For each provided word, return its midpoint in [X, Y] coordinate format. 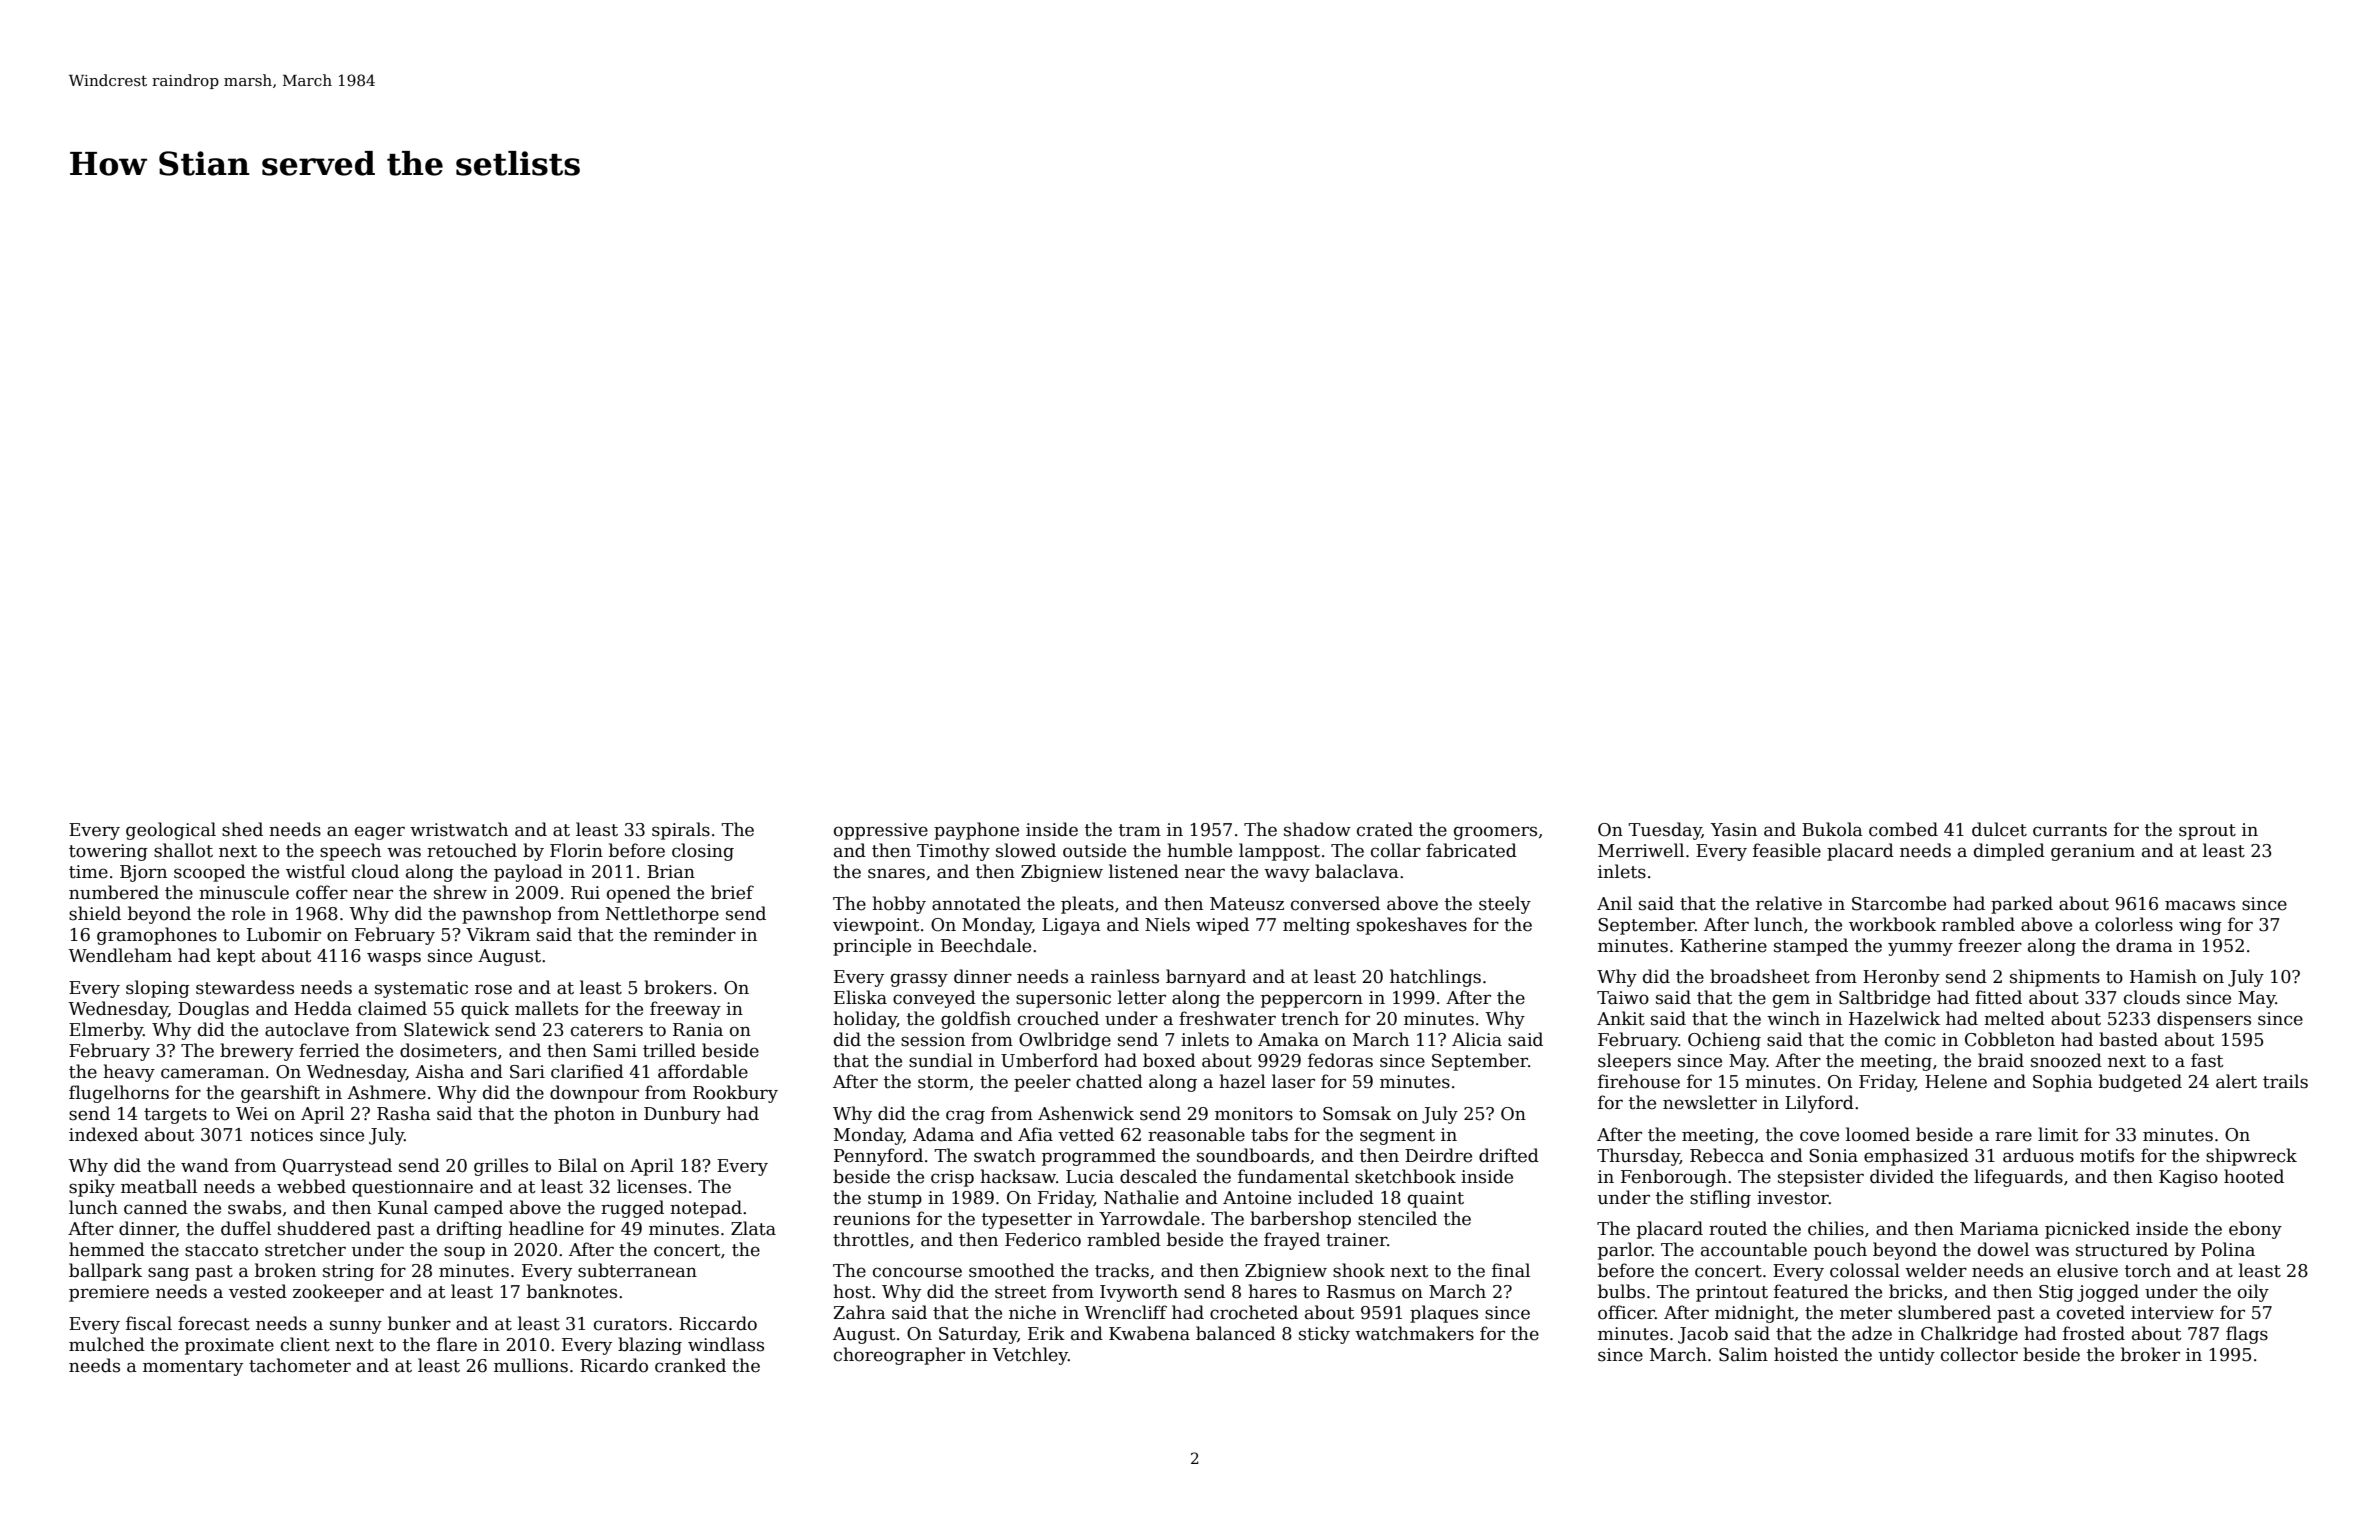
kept [236, 957]
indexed [103, 1134]
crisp [952, 1178]
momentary [193, 1368]
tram [1140, 830]
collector [1979, 1354]
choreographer [899, 1356]
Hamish [2163, 976]
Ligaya [1071, 926]
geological [171, 831]
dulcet [1999, 829]
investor [1793, 1198]
